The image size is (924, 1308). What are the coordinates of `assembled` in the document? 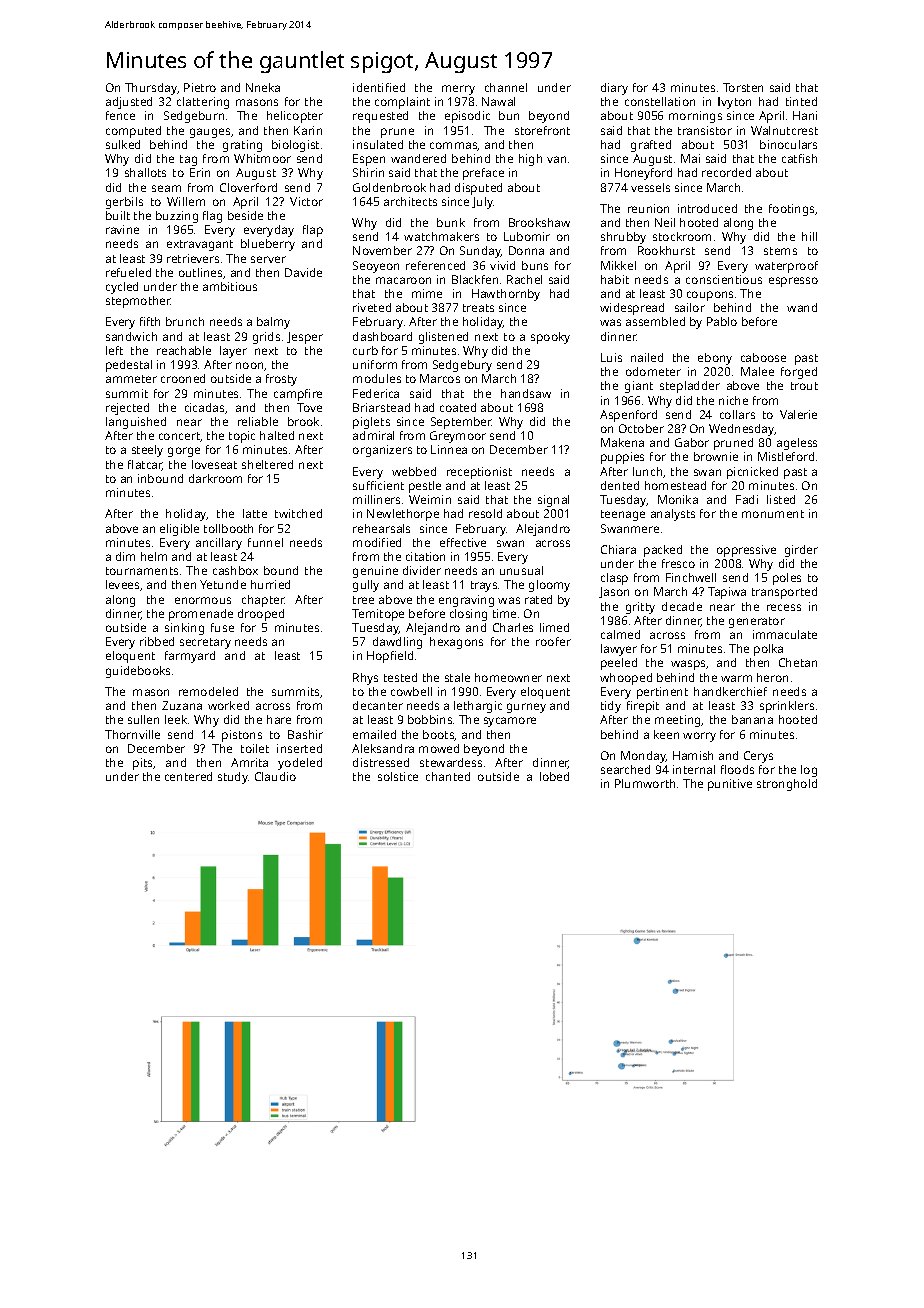 It's located at (655, 321).
